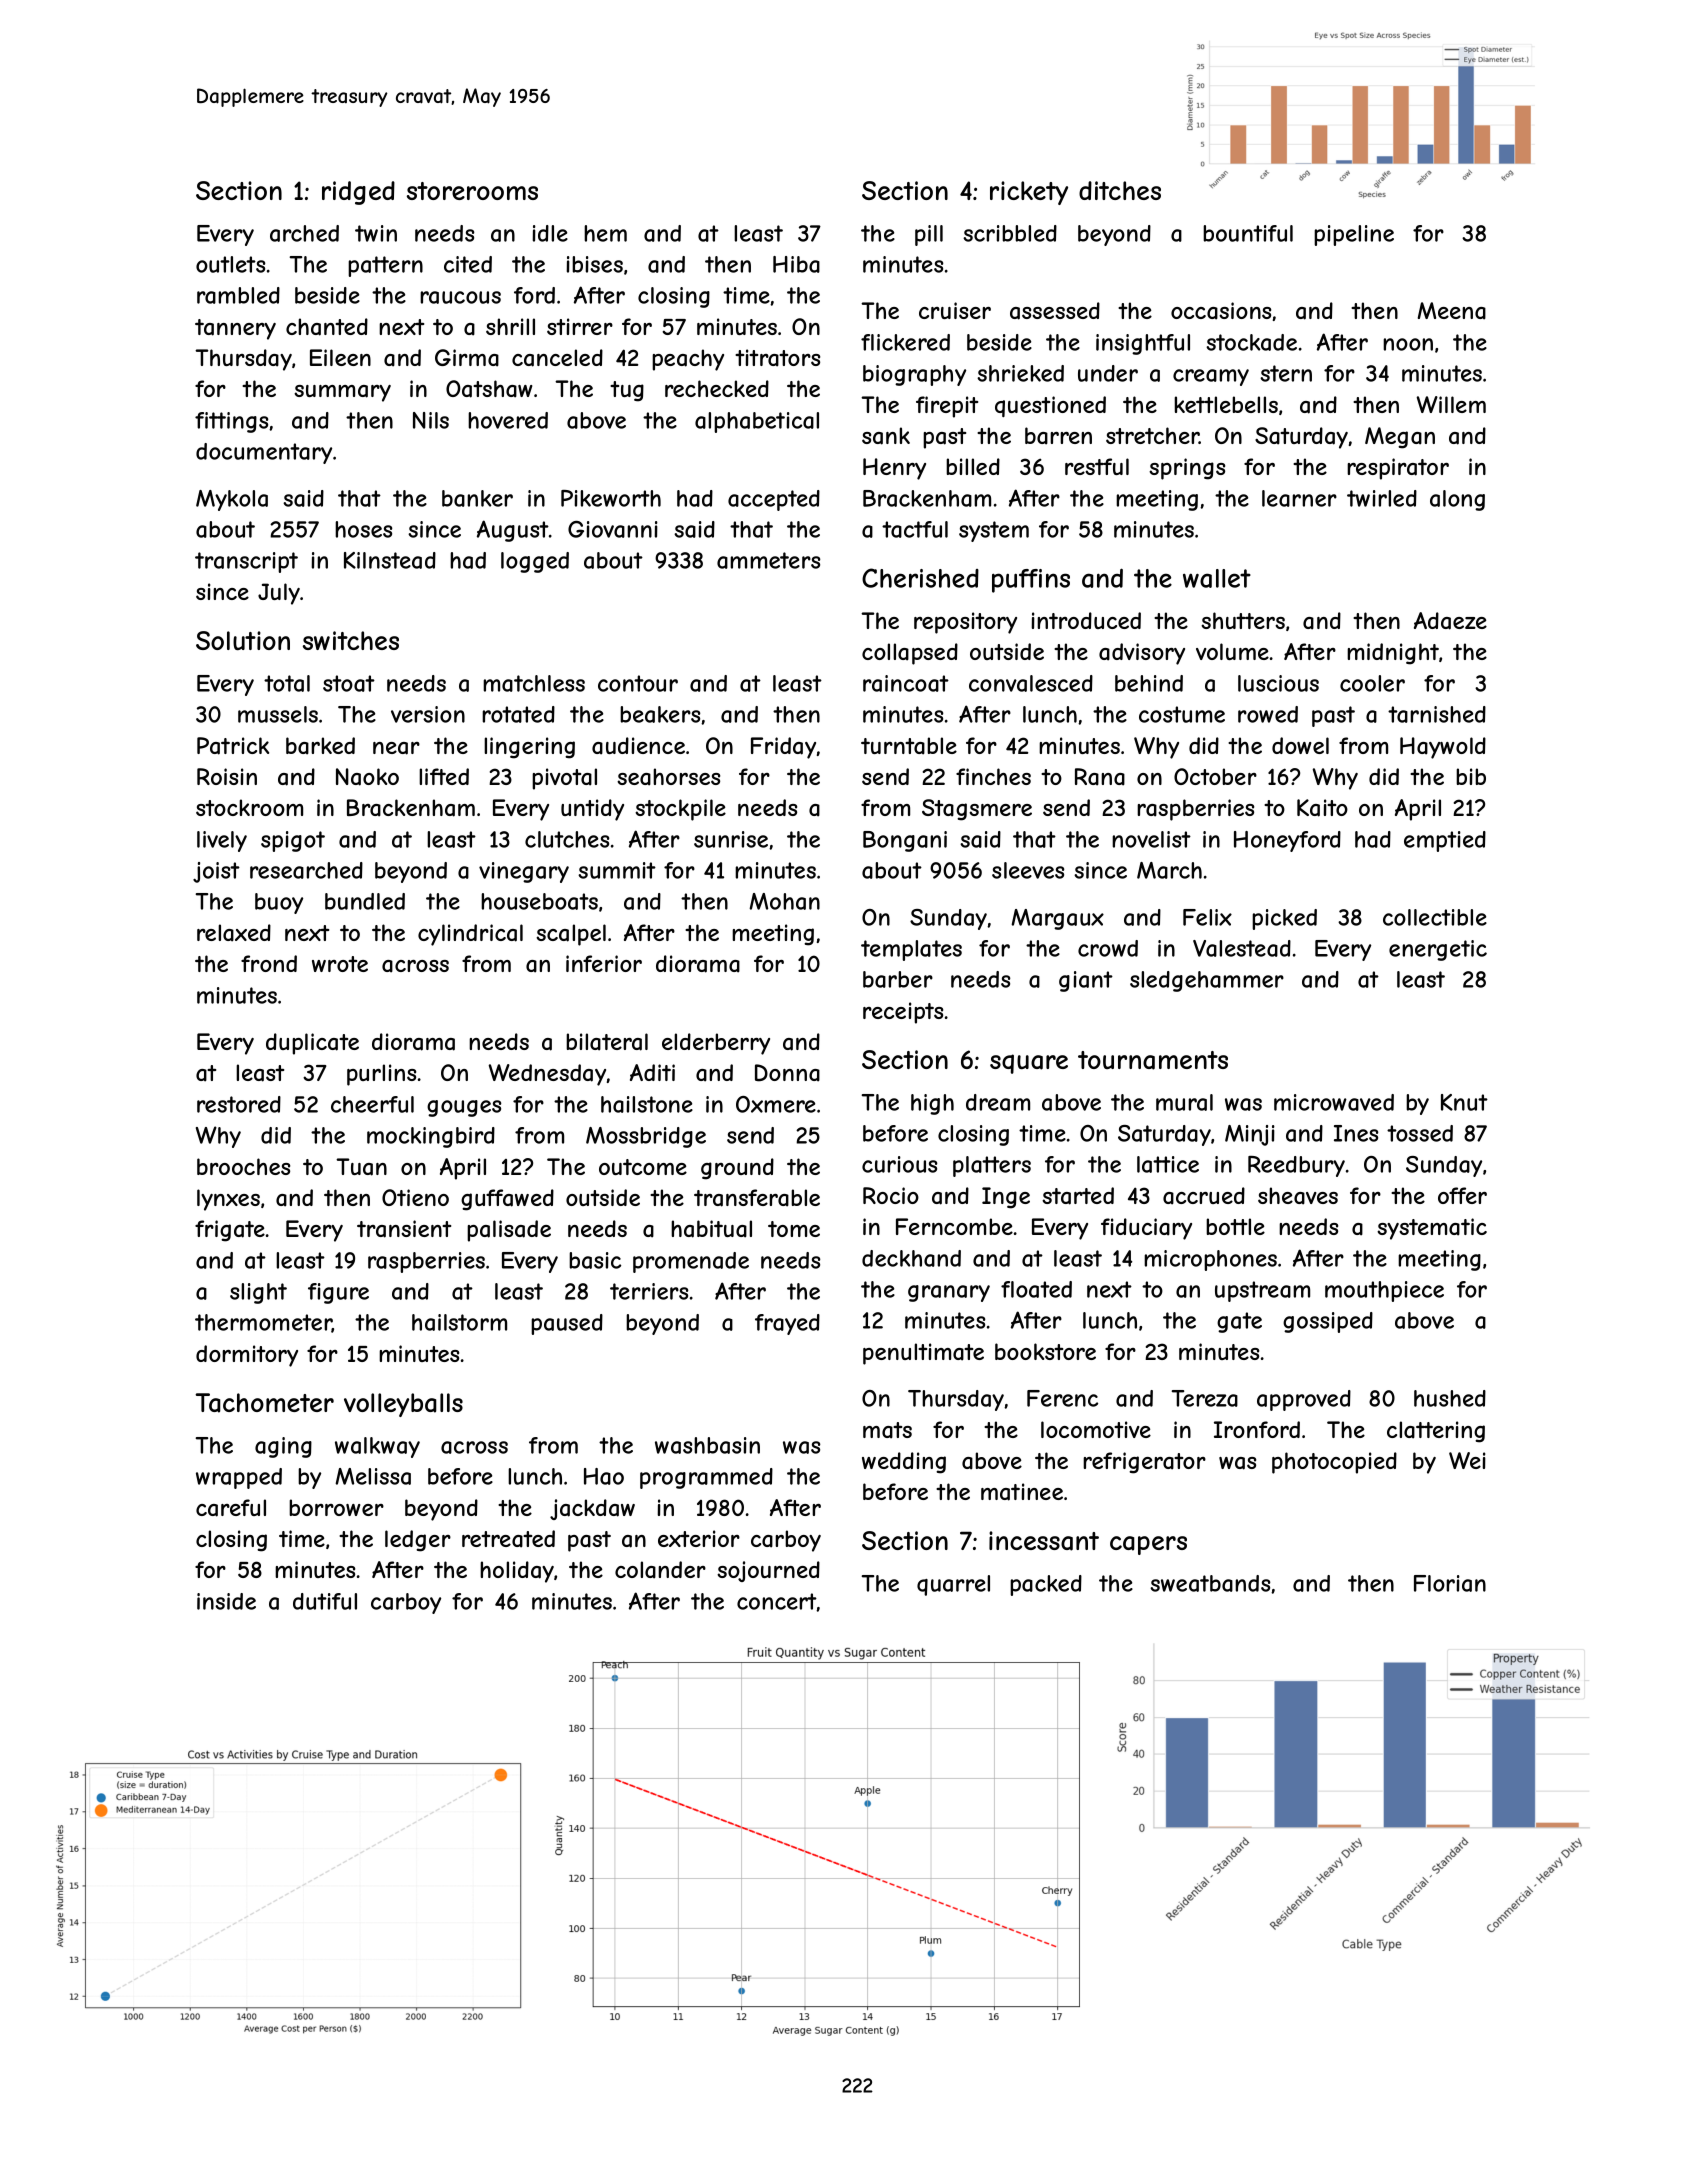 The height and width of the screenshot is (2178, 1683). I want to click on accepted, so click(774, 500).
